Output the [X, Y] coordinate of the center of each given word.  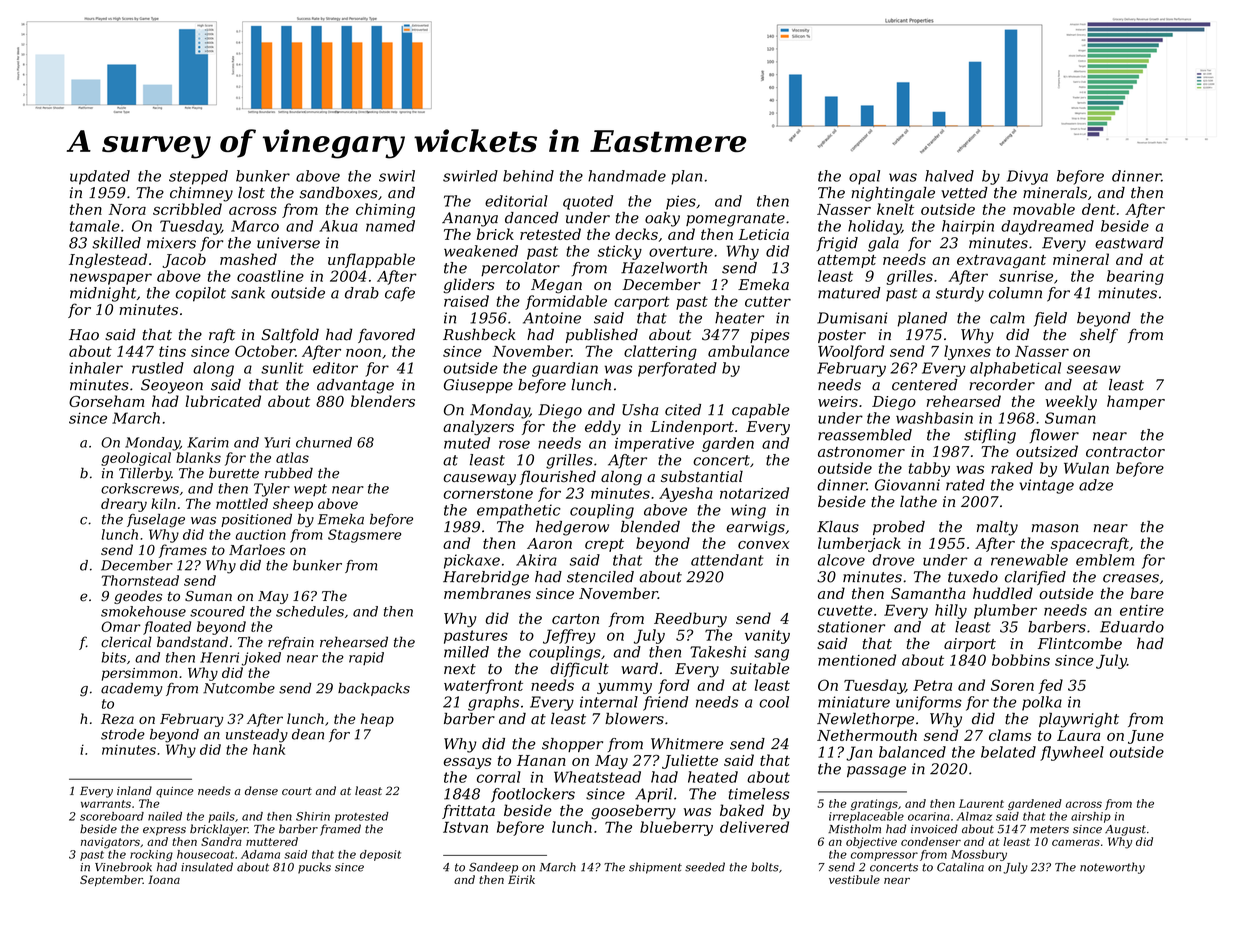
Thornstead [140, 580]
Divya [1027, 177]
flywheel [1072, 753]
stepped [198, 177]
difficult [579, 669]
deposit [380, 855]
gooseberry [633, 812]
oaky [662, 219]
